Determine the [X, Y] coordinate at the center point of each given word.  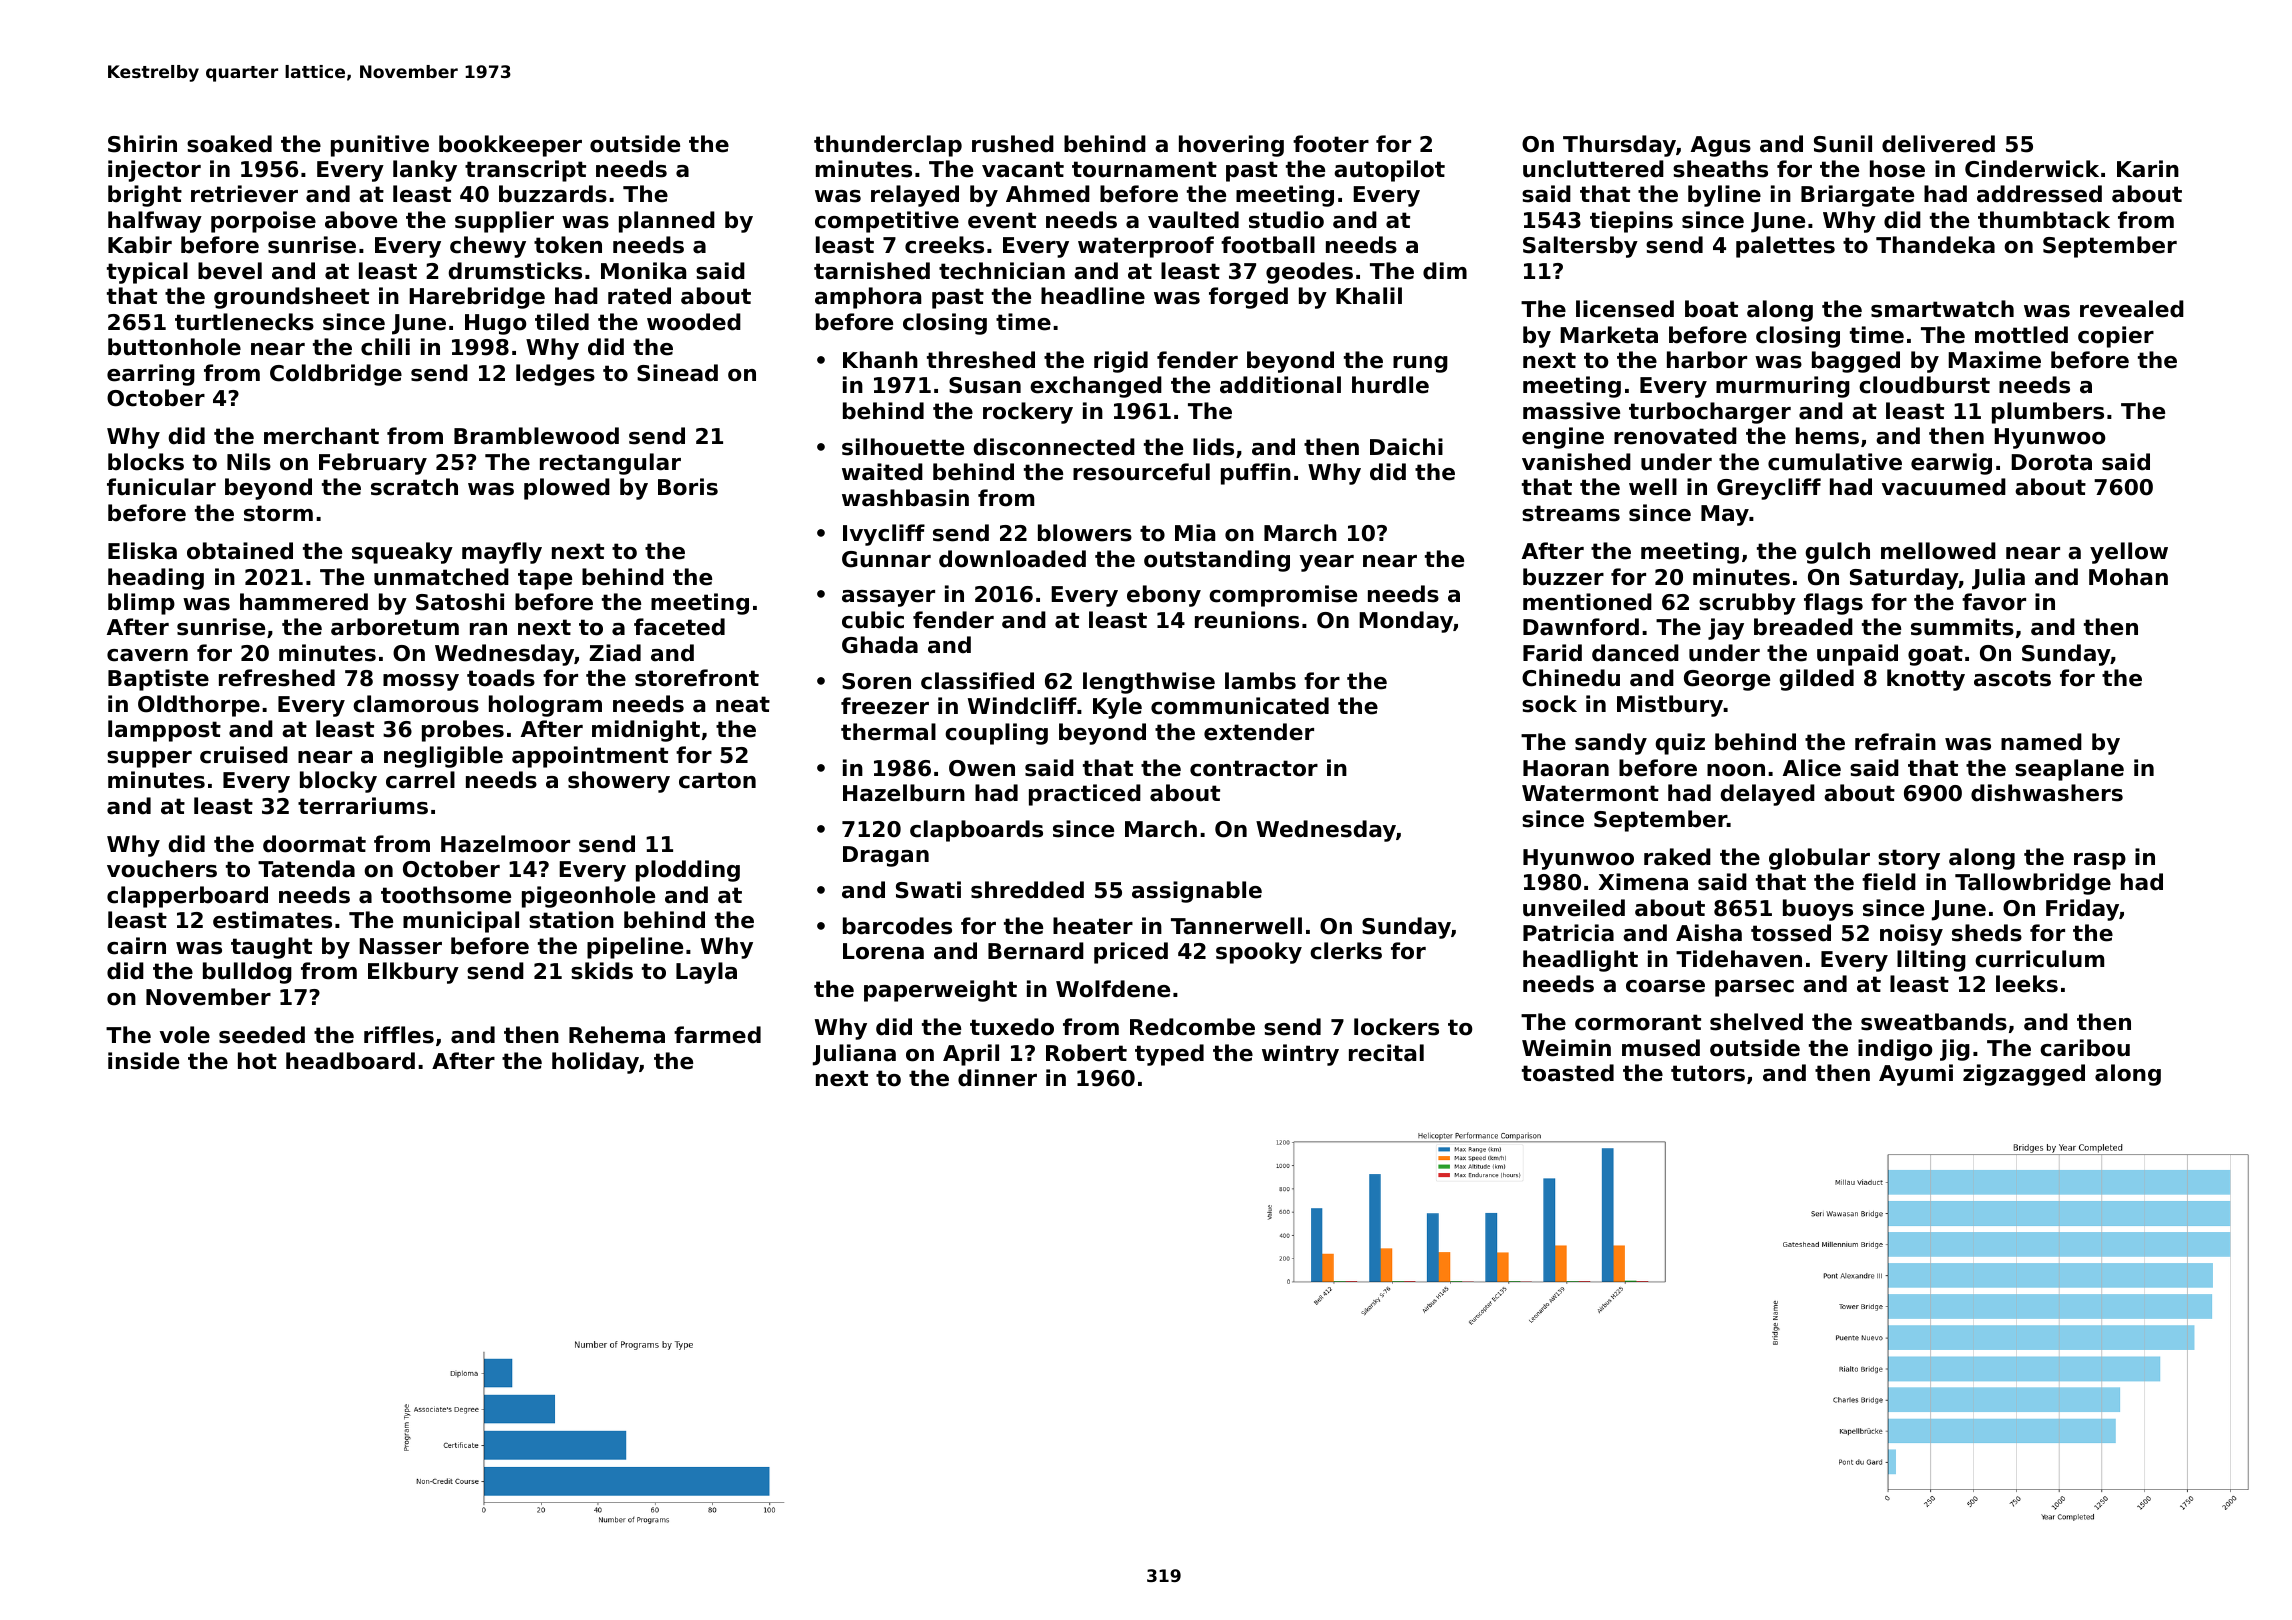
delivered [1938, 144]
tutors [1708, 1073]
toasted [1568, 1073]
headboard [350, 1061]
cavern [147, 655]
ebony [1164, 596]
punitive [380, 146]
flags [1833, 604]
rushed [1013, 144]
